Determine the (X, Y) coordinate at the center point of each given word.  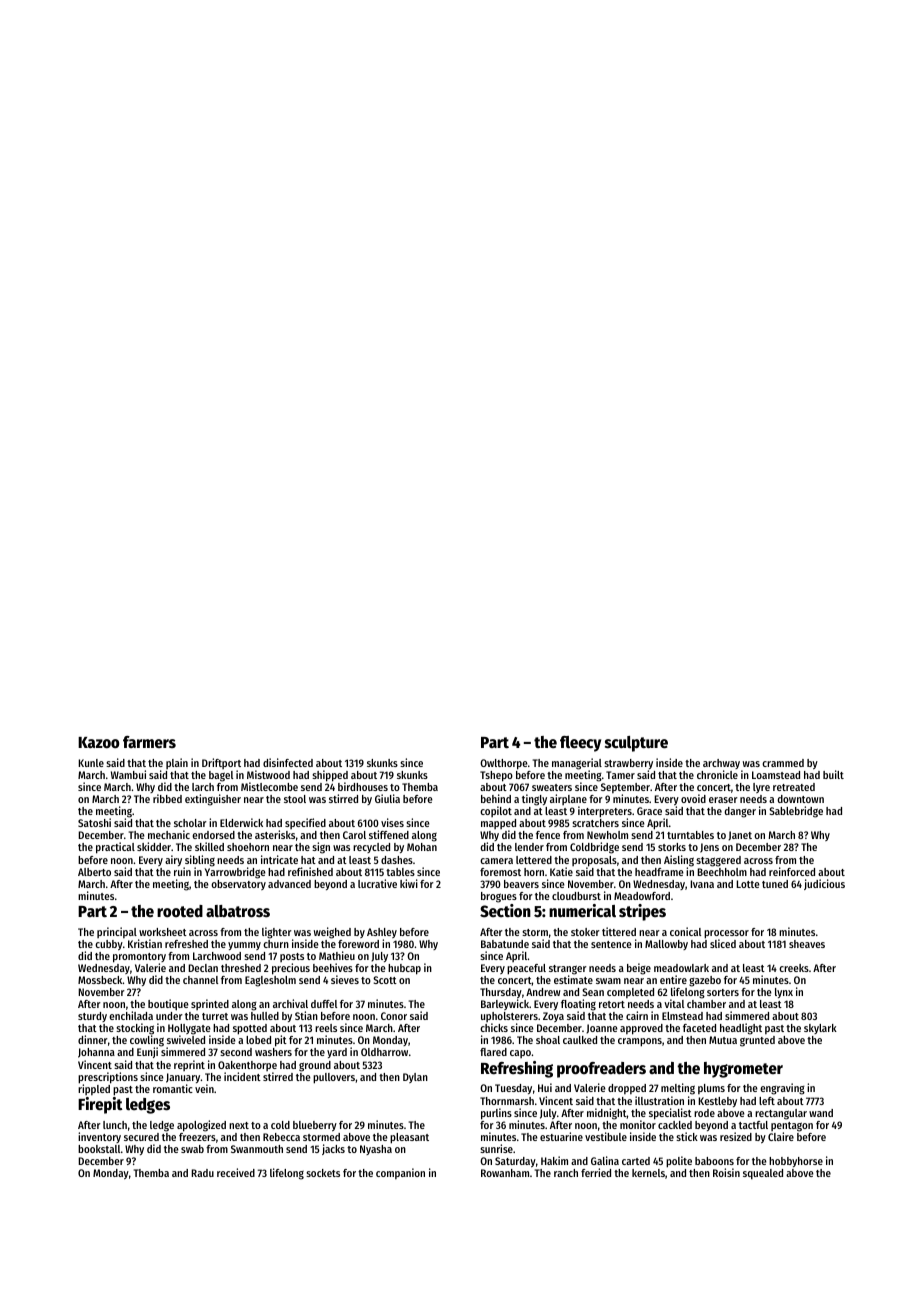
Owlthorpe (504, 764)
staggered (718, 861)
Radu (202, 1173)
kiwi (409, 883)
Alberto (94, 872)
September (625, 789)
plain (177, 763)
